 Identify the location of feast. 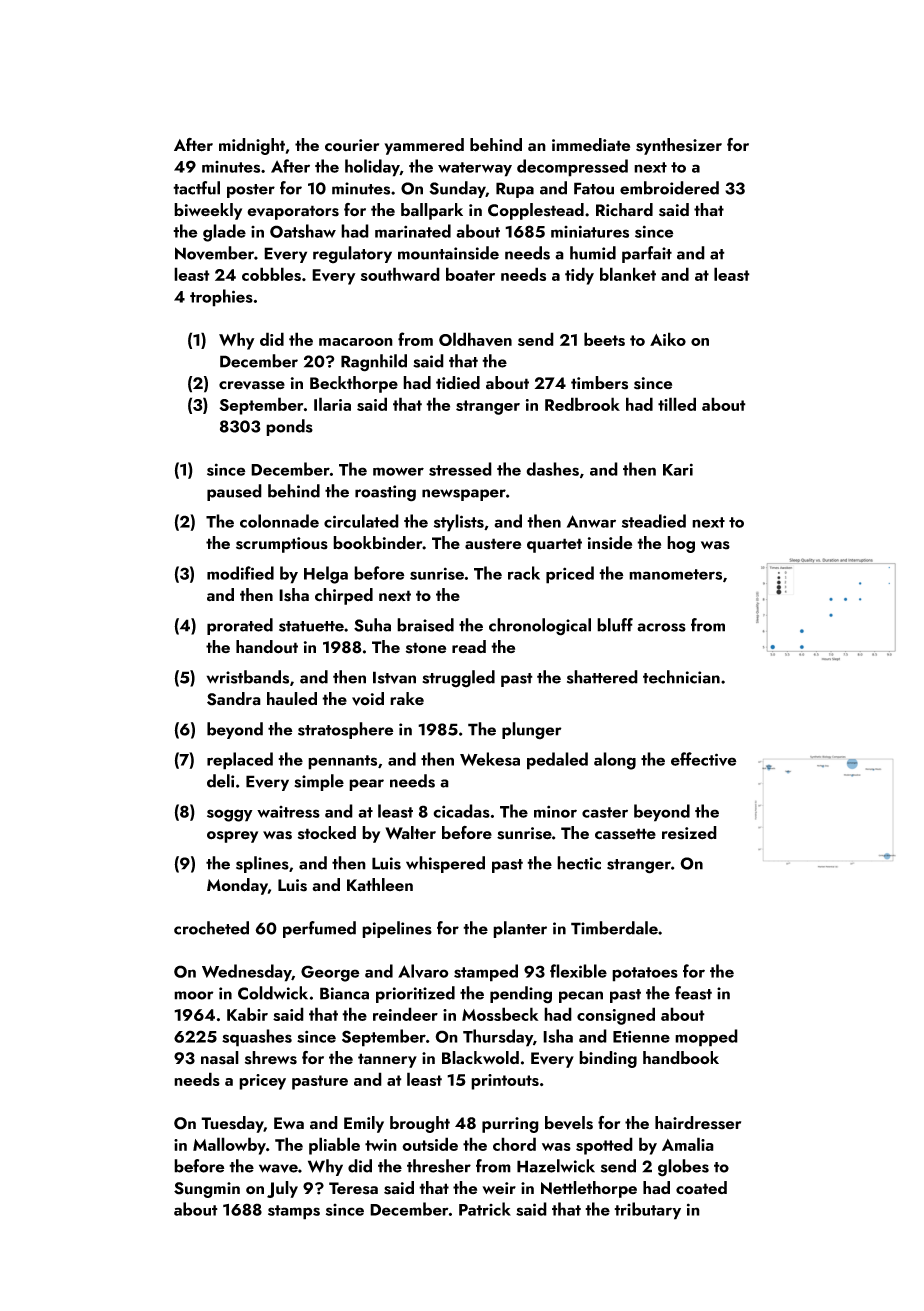
(693, 993).
